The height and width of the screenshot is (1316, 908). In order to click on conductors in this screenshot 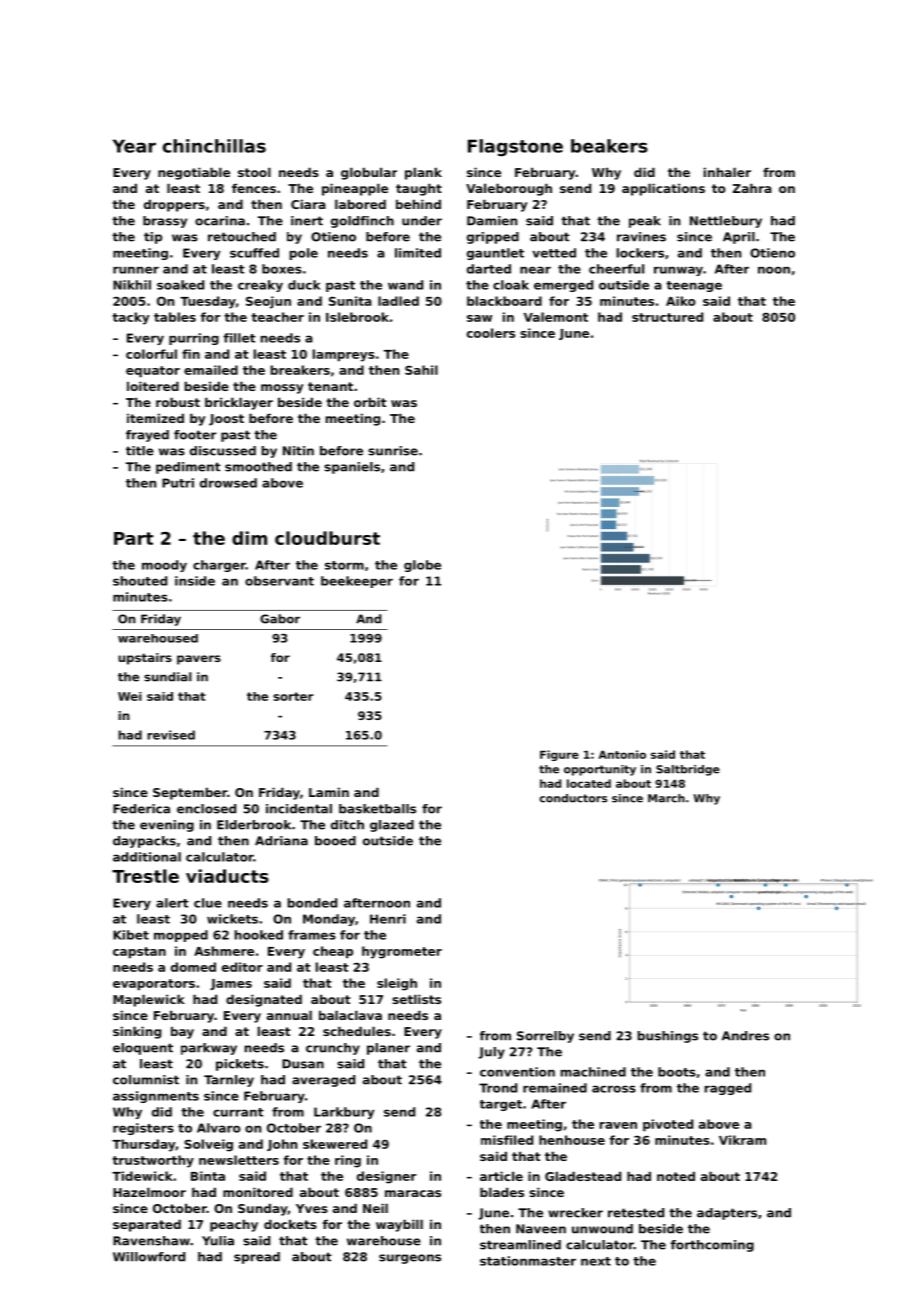, I will do `click(573, 798)`.
